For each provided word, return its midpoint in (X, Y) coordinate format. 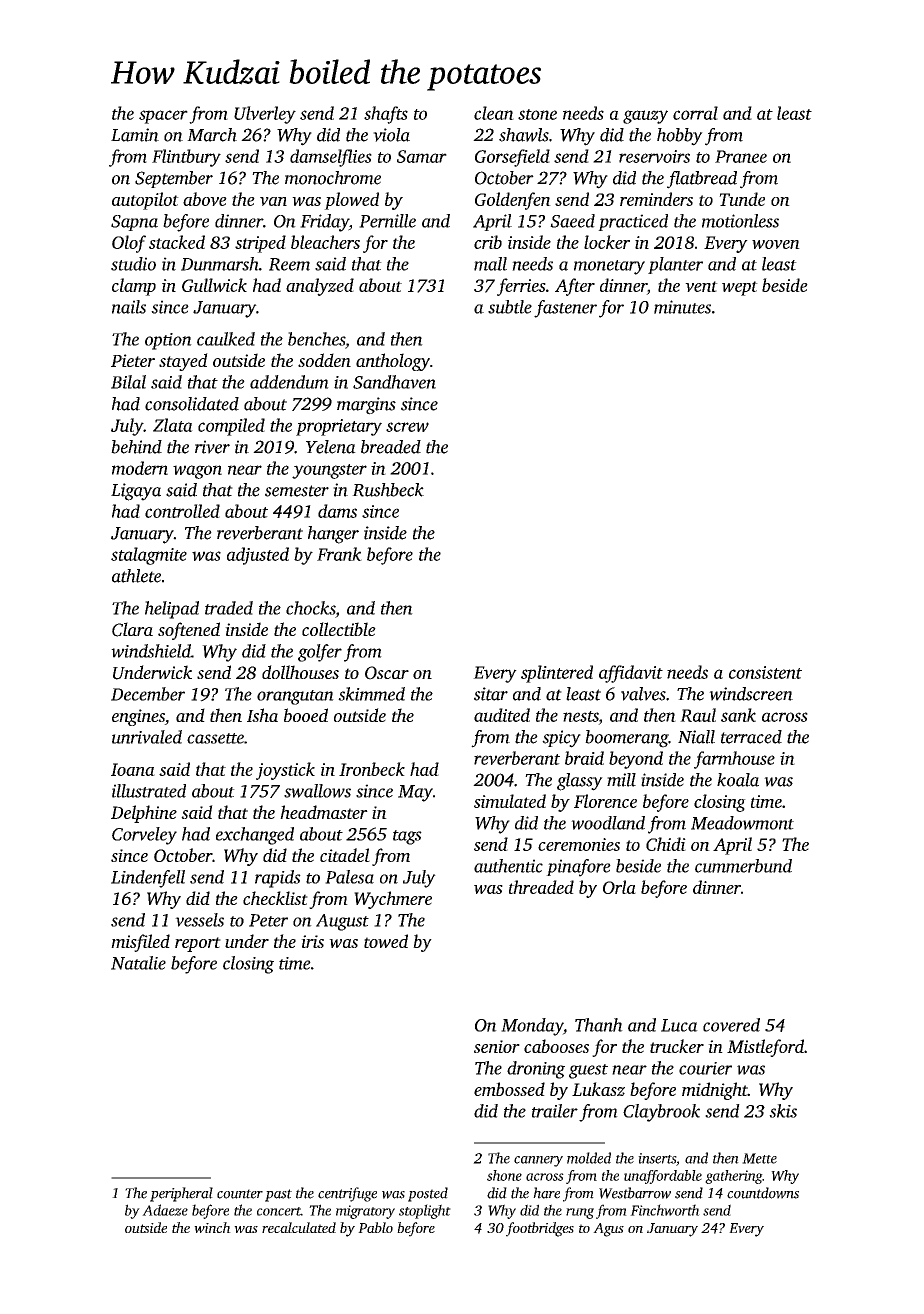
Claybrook (661, 1113)
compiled (231, 427)
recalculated (299, 1227)
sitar (491, 694)
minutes (682, 307)
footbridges (540, 1229)
